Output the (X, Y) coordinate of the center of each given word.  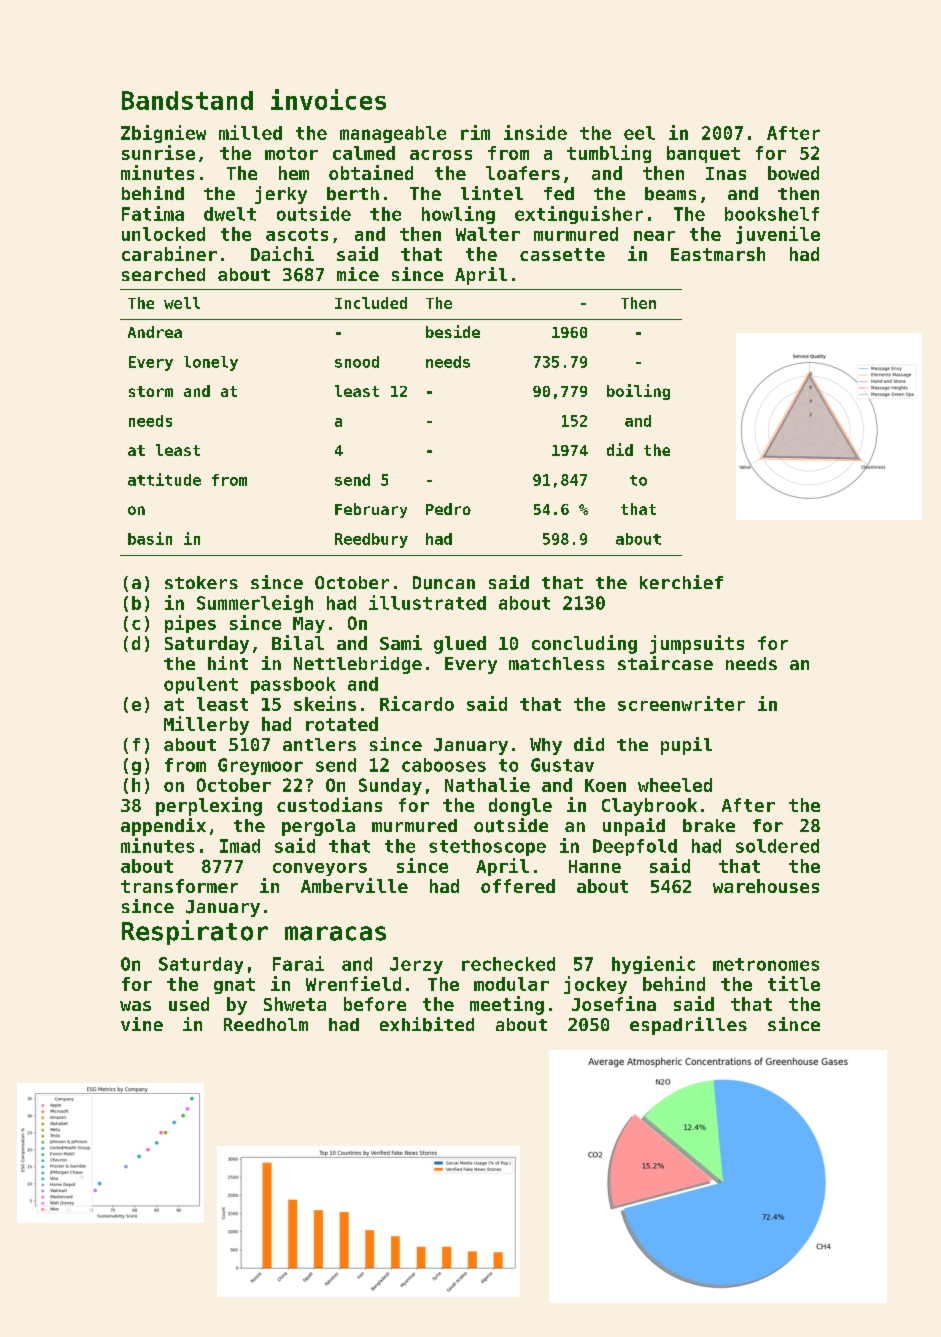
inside (535, 132)
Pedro (448, 509)
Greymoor (260, 766)
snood (357, 362)
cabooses (444, 765)
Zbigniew (163, 134)
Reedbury (371, 540)
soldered (777, 846)
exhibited (427, 1024)
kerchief (681, 582)
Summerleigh (255, 604)
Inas (726, 173)
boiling (638, 392)
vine (142, 1024)
